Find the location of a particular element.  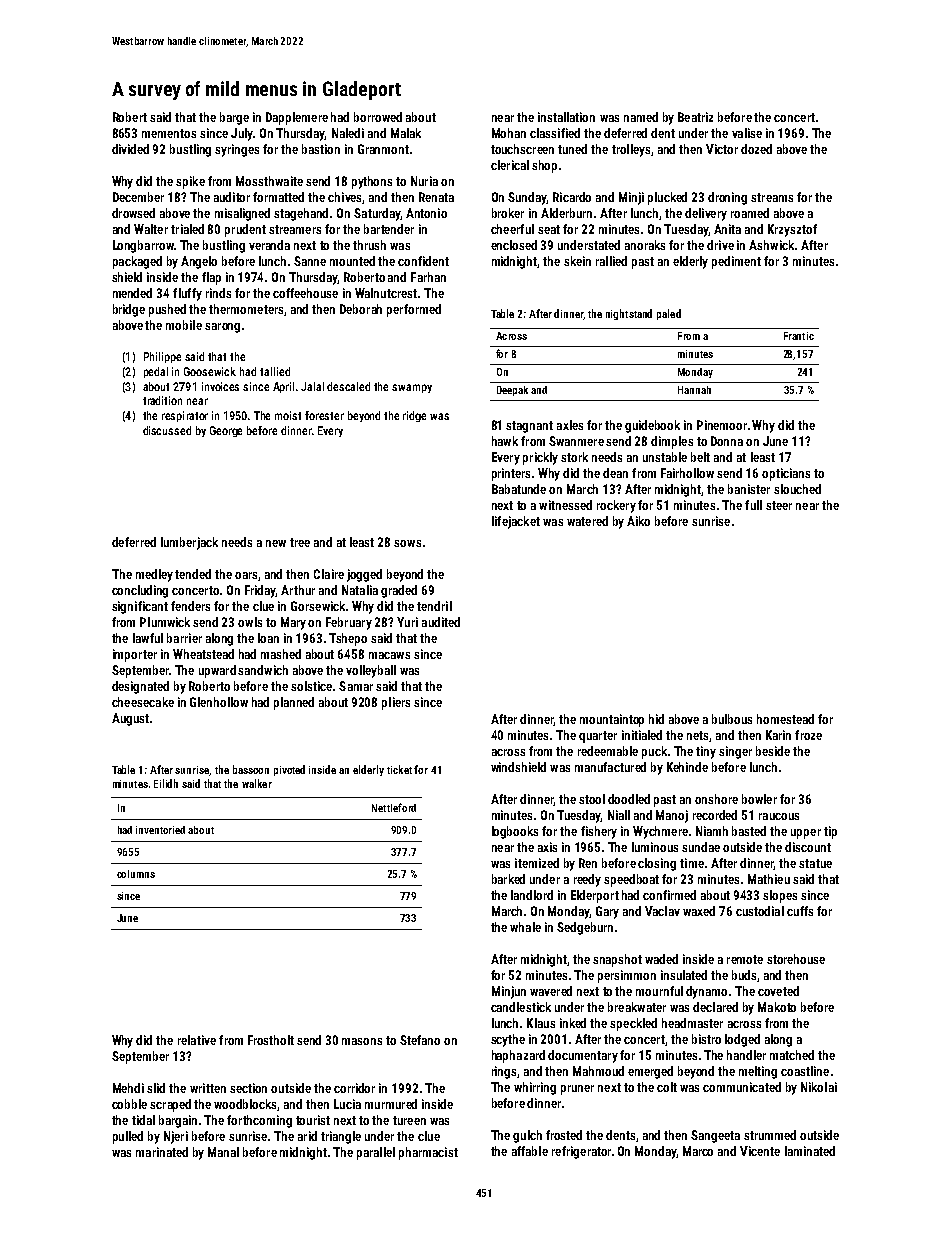

nets is located at coordinates (698, 736).
